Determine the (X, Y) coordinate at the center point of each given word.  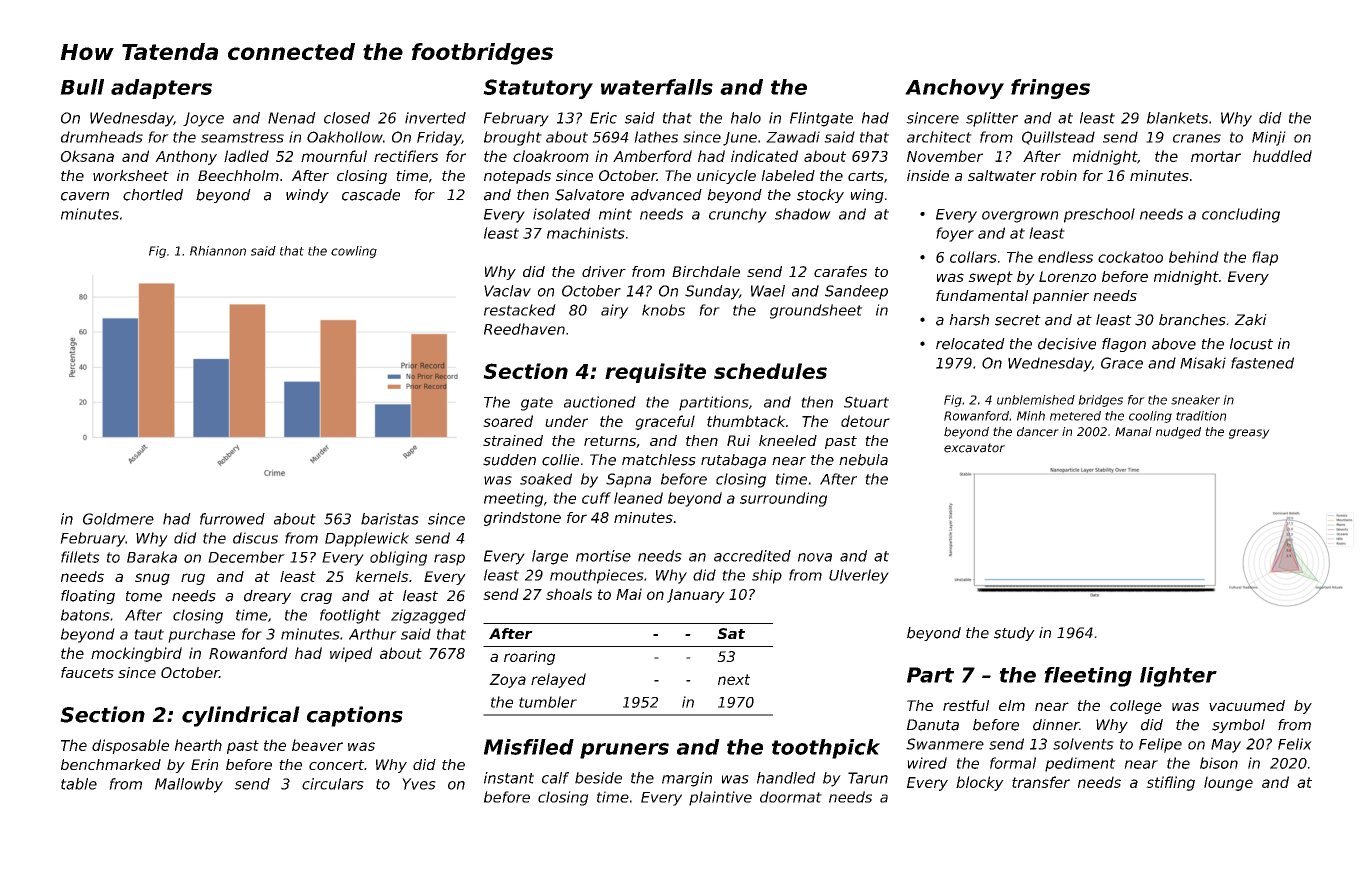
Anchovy (954, 89)
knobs (663, 310)
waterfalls (657, 87)
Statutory (538, 89)
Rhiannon (218, 251)
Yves (419, 784)
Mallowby (189, 785)
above (1174, 344)
